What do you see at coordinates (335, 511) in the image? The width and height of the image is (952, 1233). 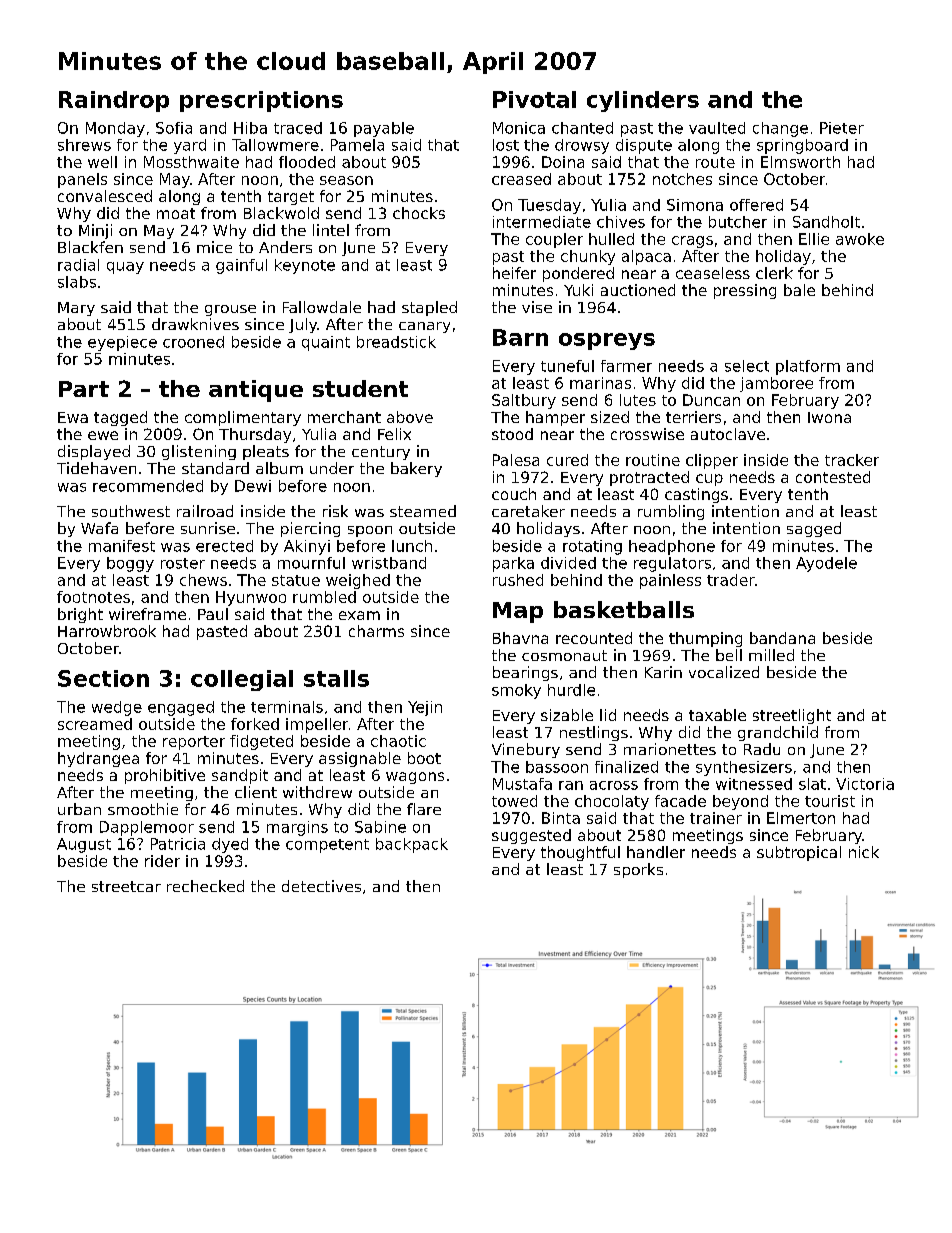 I see `risk` at bounding box center [335, 511].
